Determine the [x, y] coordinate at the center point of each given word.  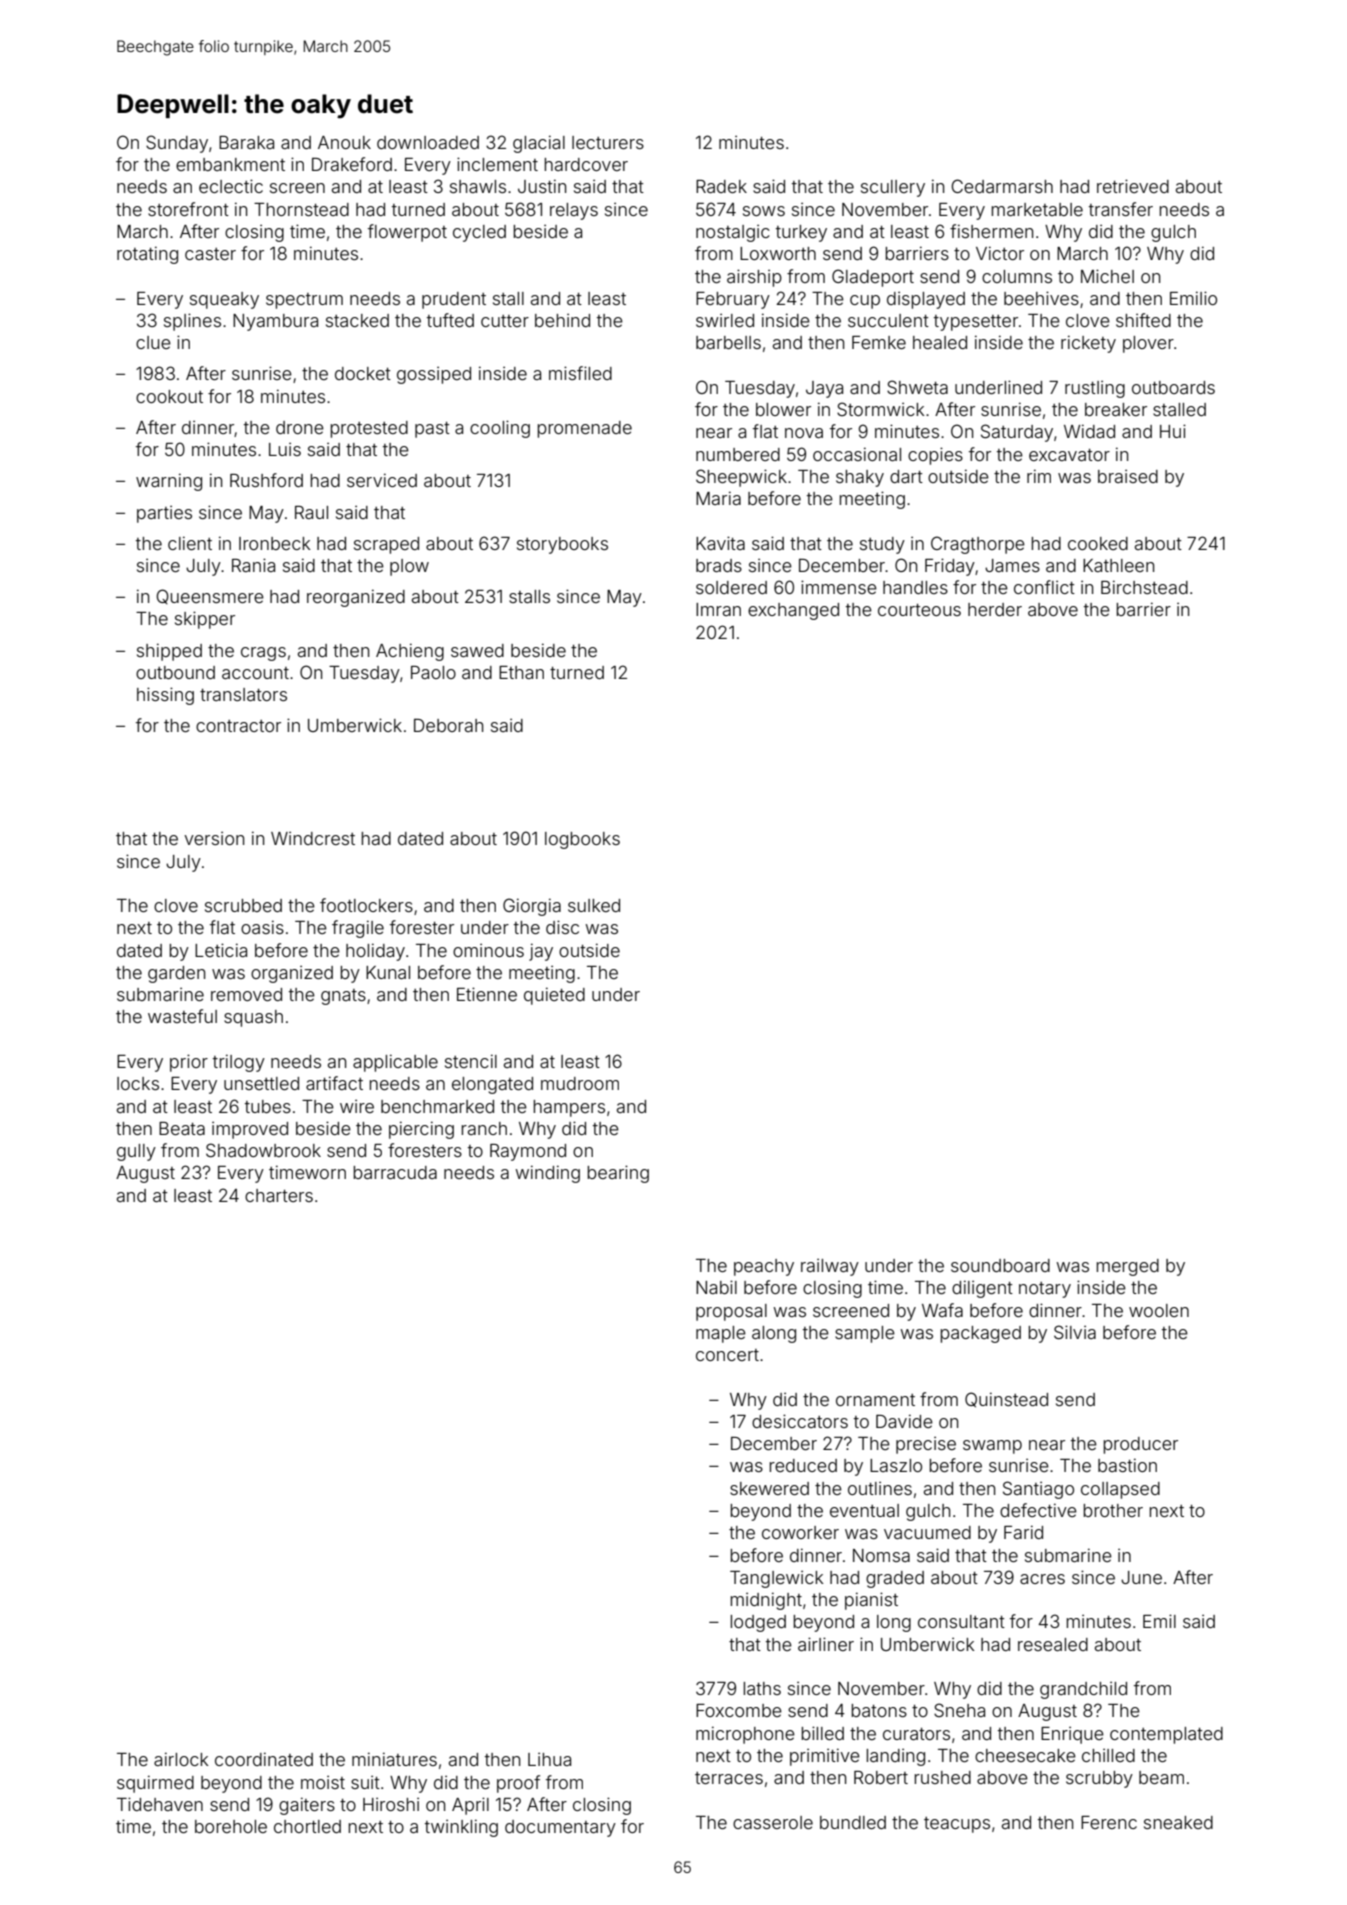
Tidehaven [160, 1804]
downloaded [428, 142]
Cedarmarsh [1002, 186]
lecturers [608, 142]
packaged [980, 1334]
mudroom [580, 1083]
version [214, 838]
